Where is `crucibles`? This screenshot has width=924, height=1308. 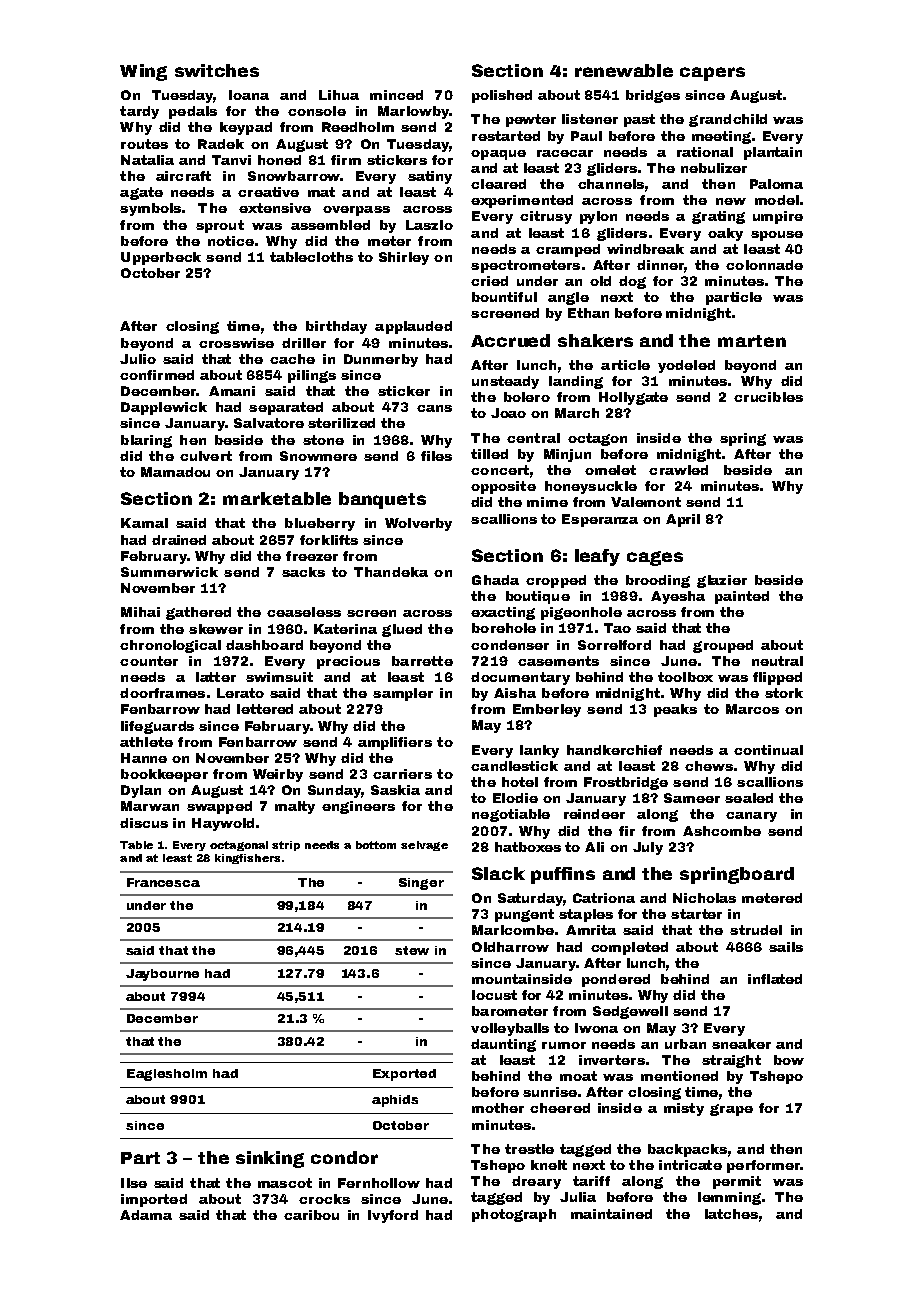 crucibles is located at coordinates (768, 397).
